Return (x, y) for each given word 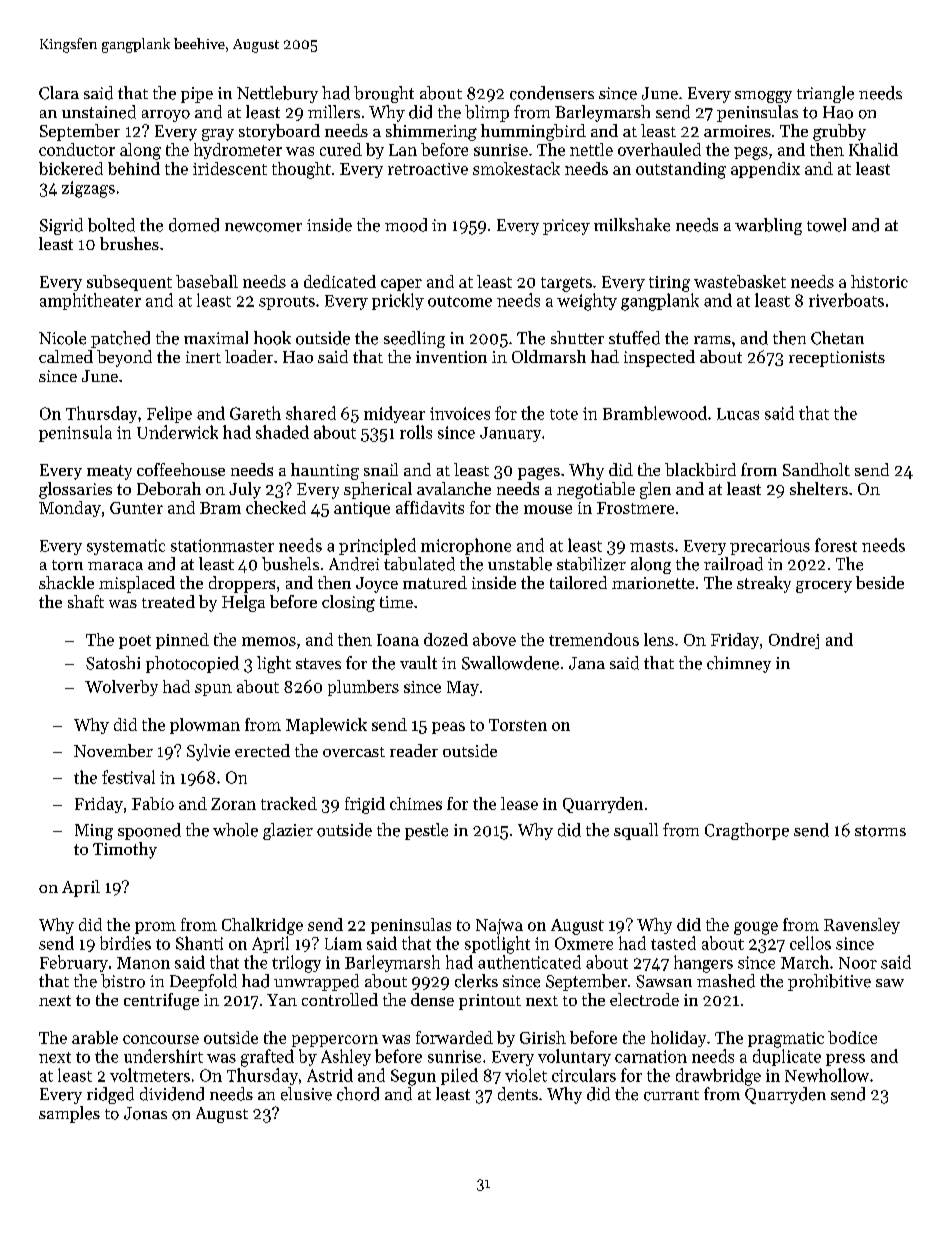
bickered (71, 168)
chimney (739, 664)
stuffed (634, 338)
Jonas (145, 1113)
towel (826, 225)
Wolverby (121, 688)
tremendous (594, 639)
